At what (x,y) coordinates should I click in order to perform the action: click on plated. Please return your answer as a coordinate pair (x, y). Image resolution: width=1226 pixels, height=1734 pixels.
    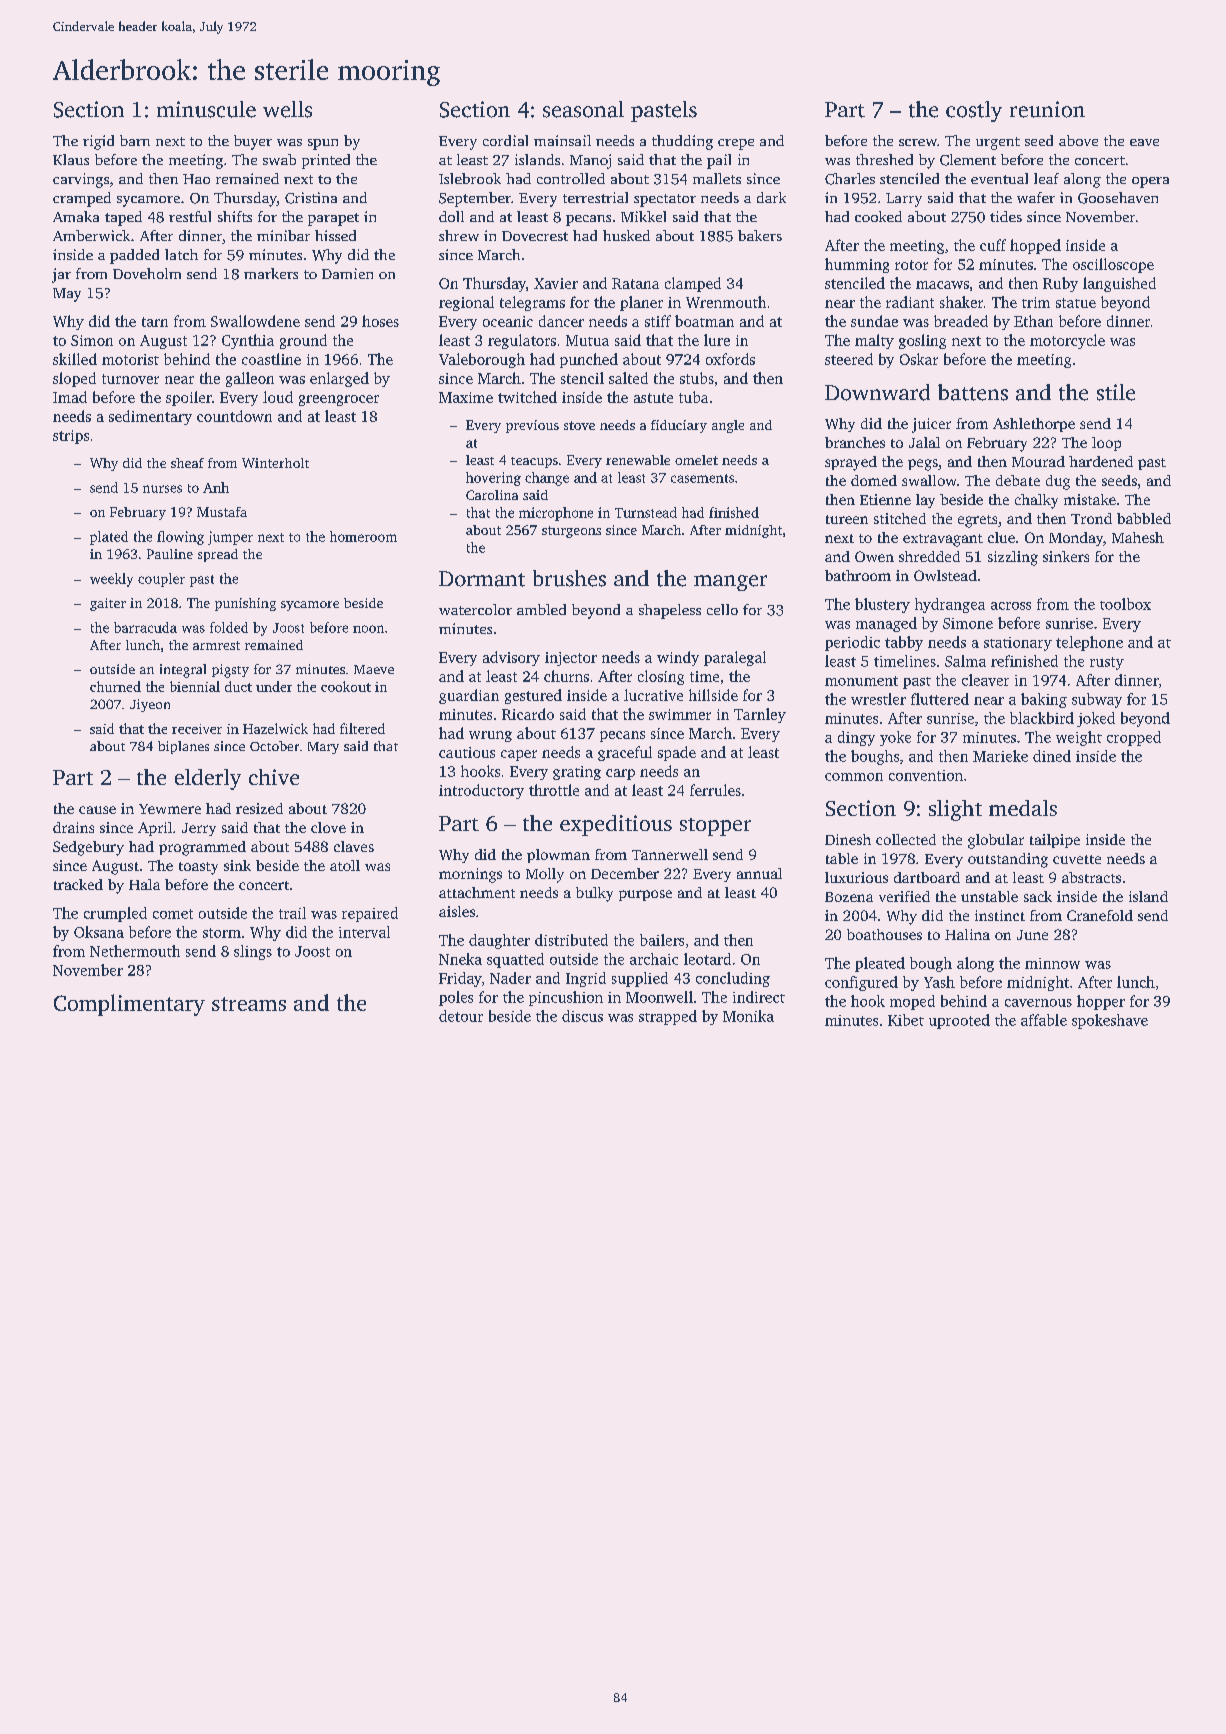
    Looking at the image, I should click on (109, 538).
